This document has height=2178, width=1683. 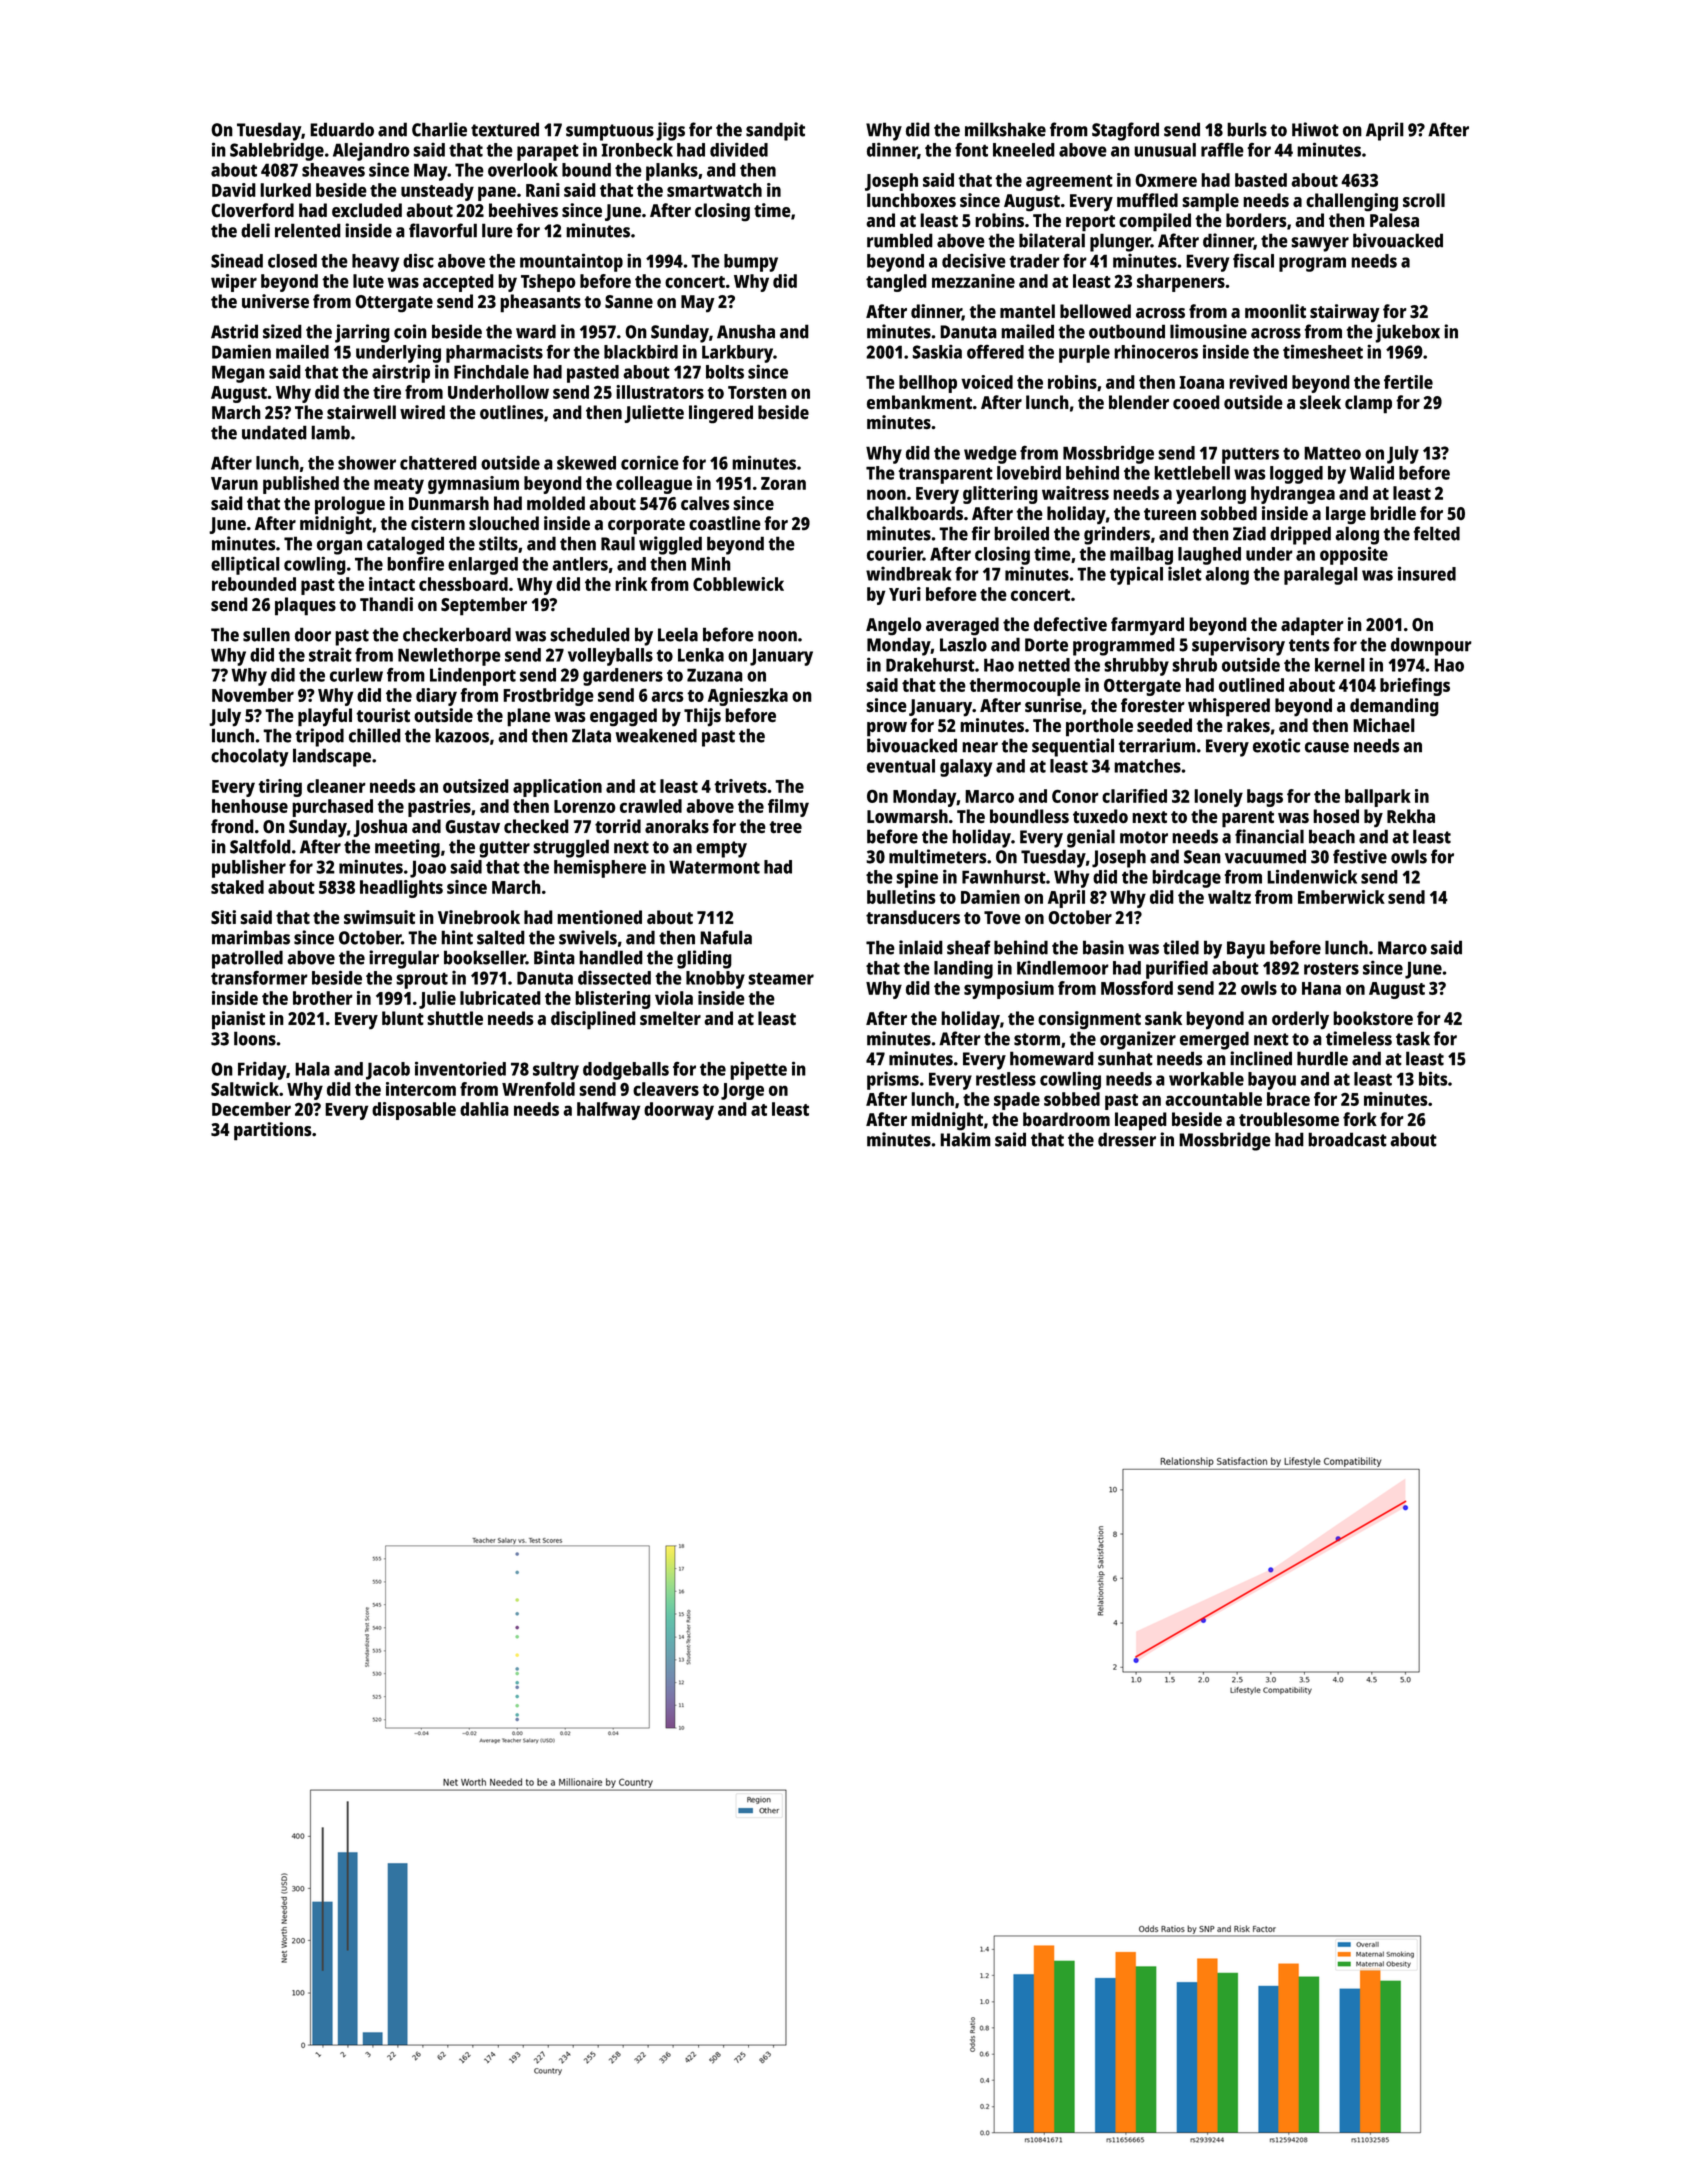 I want to click on milkshake, so click(x=1005, y=129).
